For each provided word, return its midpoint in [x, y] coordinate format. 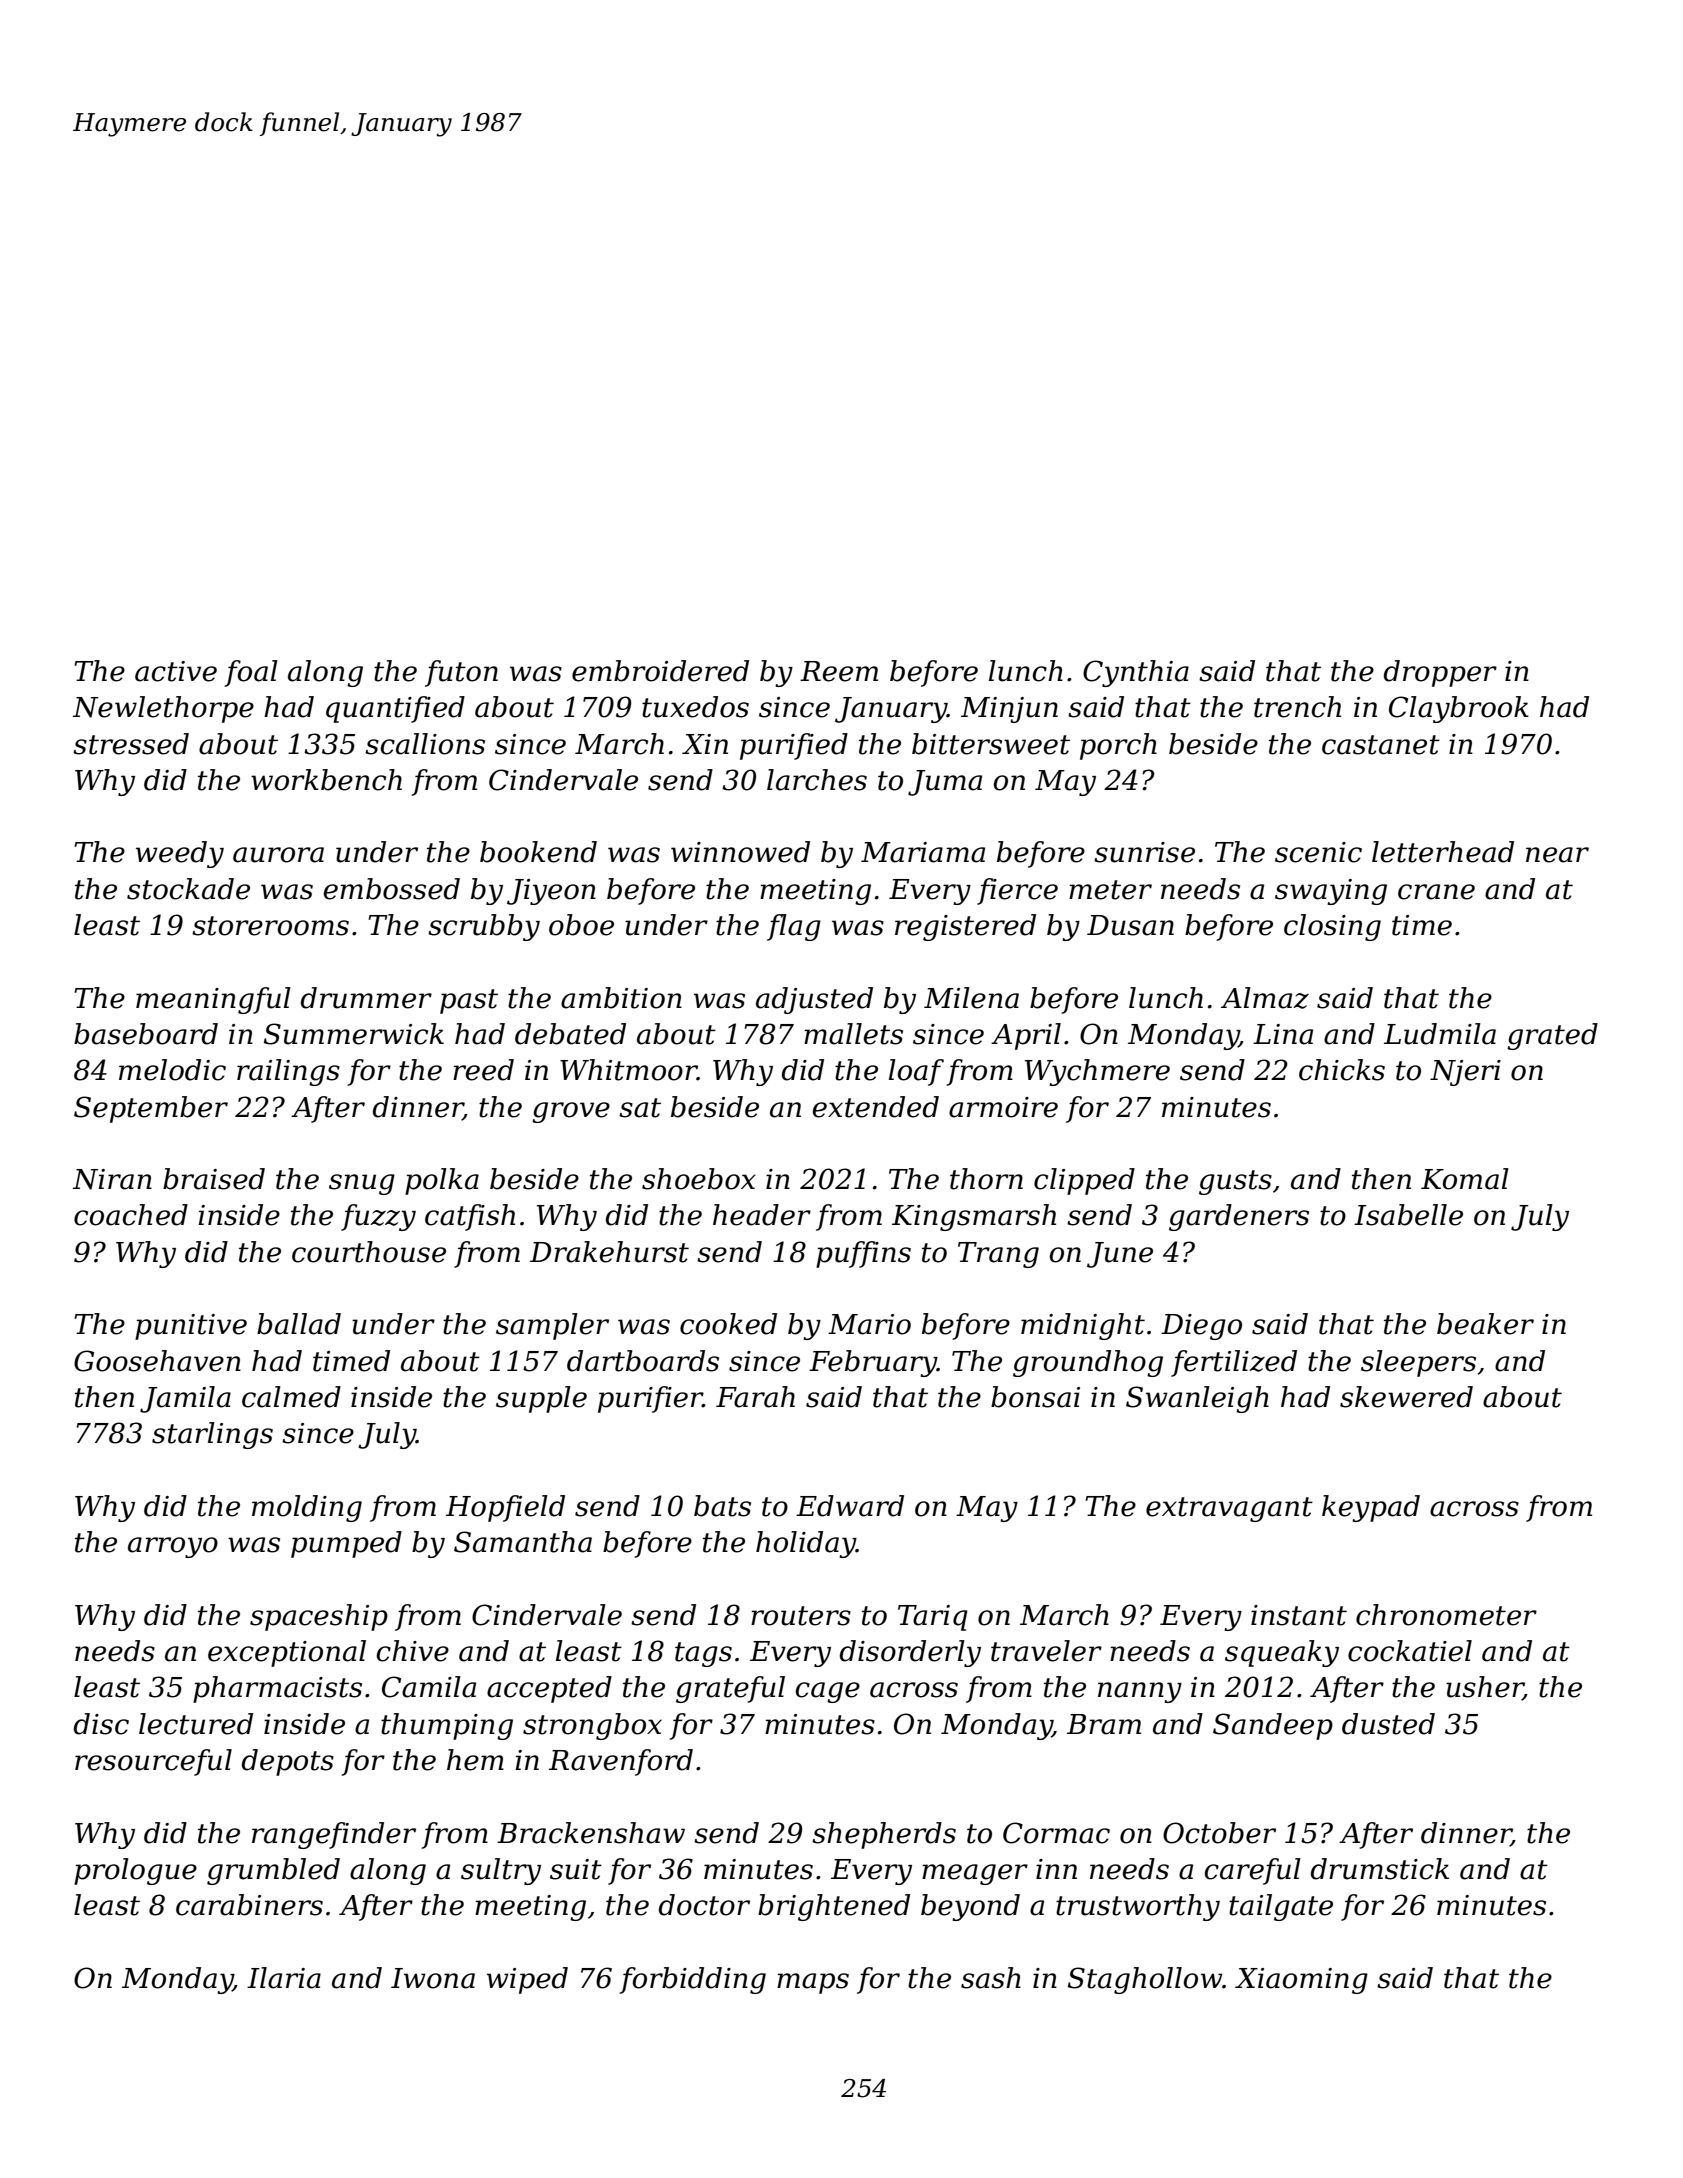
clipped [1084, 1181]
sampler [552, 1326]
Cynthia [1136, 673]
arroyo [173, 1547]
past [469, 1001]
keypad [1371, 1508]
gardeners [1239, 1217]
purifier [650, 1399]
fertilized [1234, 1363]
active [176, 671]
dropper [1440, 673]
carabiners [249, 1905]
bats [722, 1506]
